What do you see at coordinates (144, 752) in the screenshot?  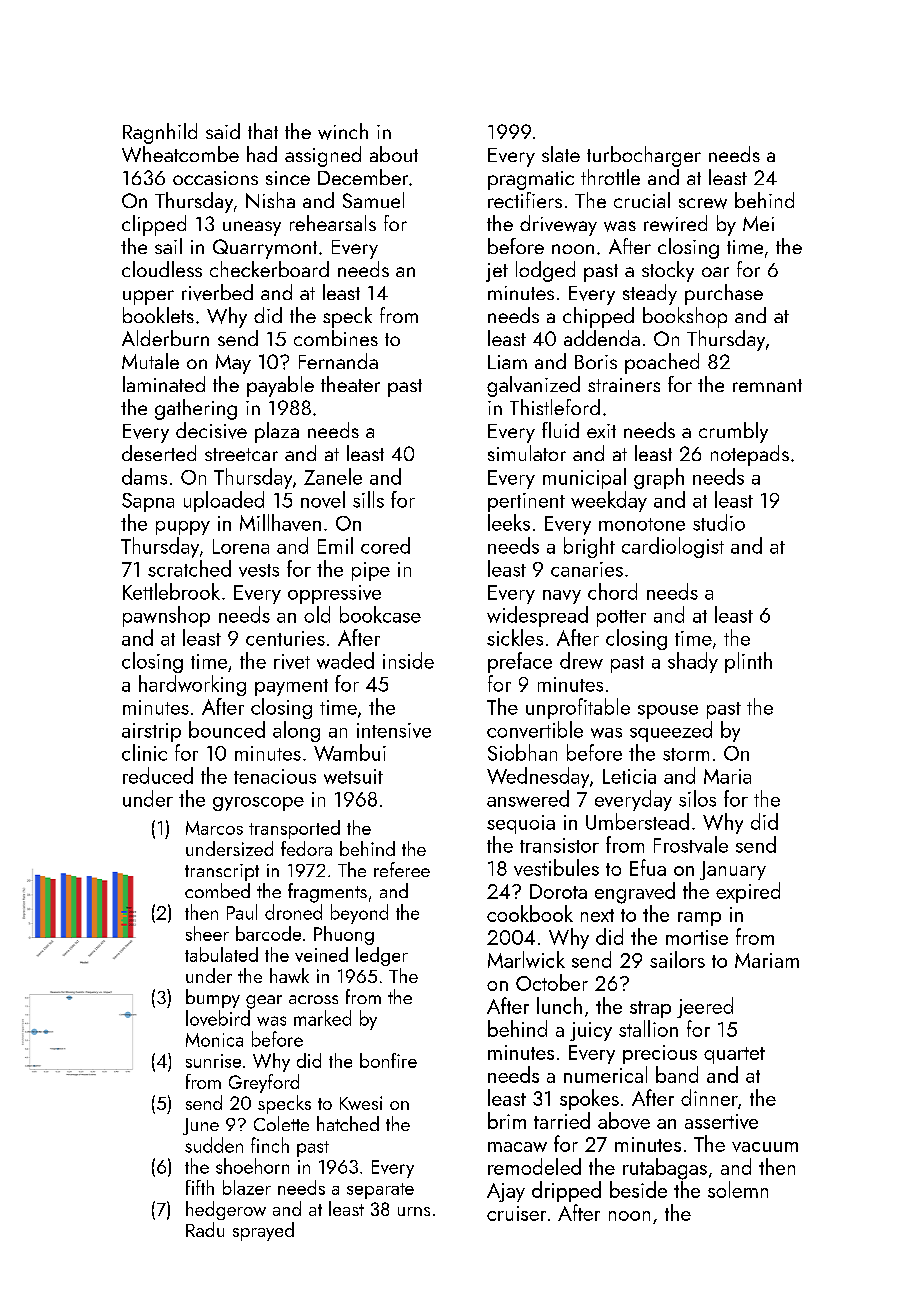 I see `clinic` at bounding box center [144, 752].
